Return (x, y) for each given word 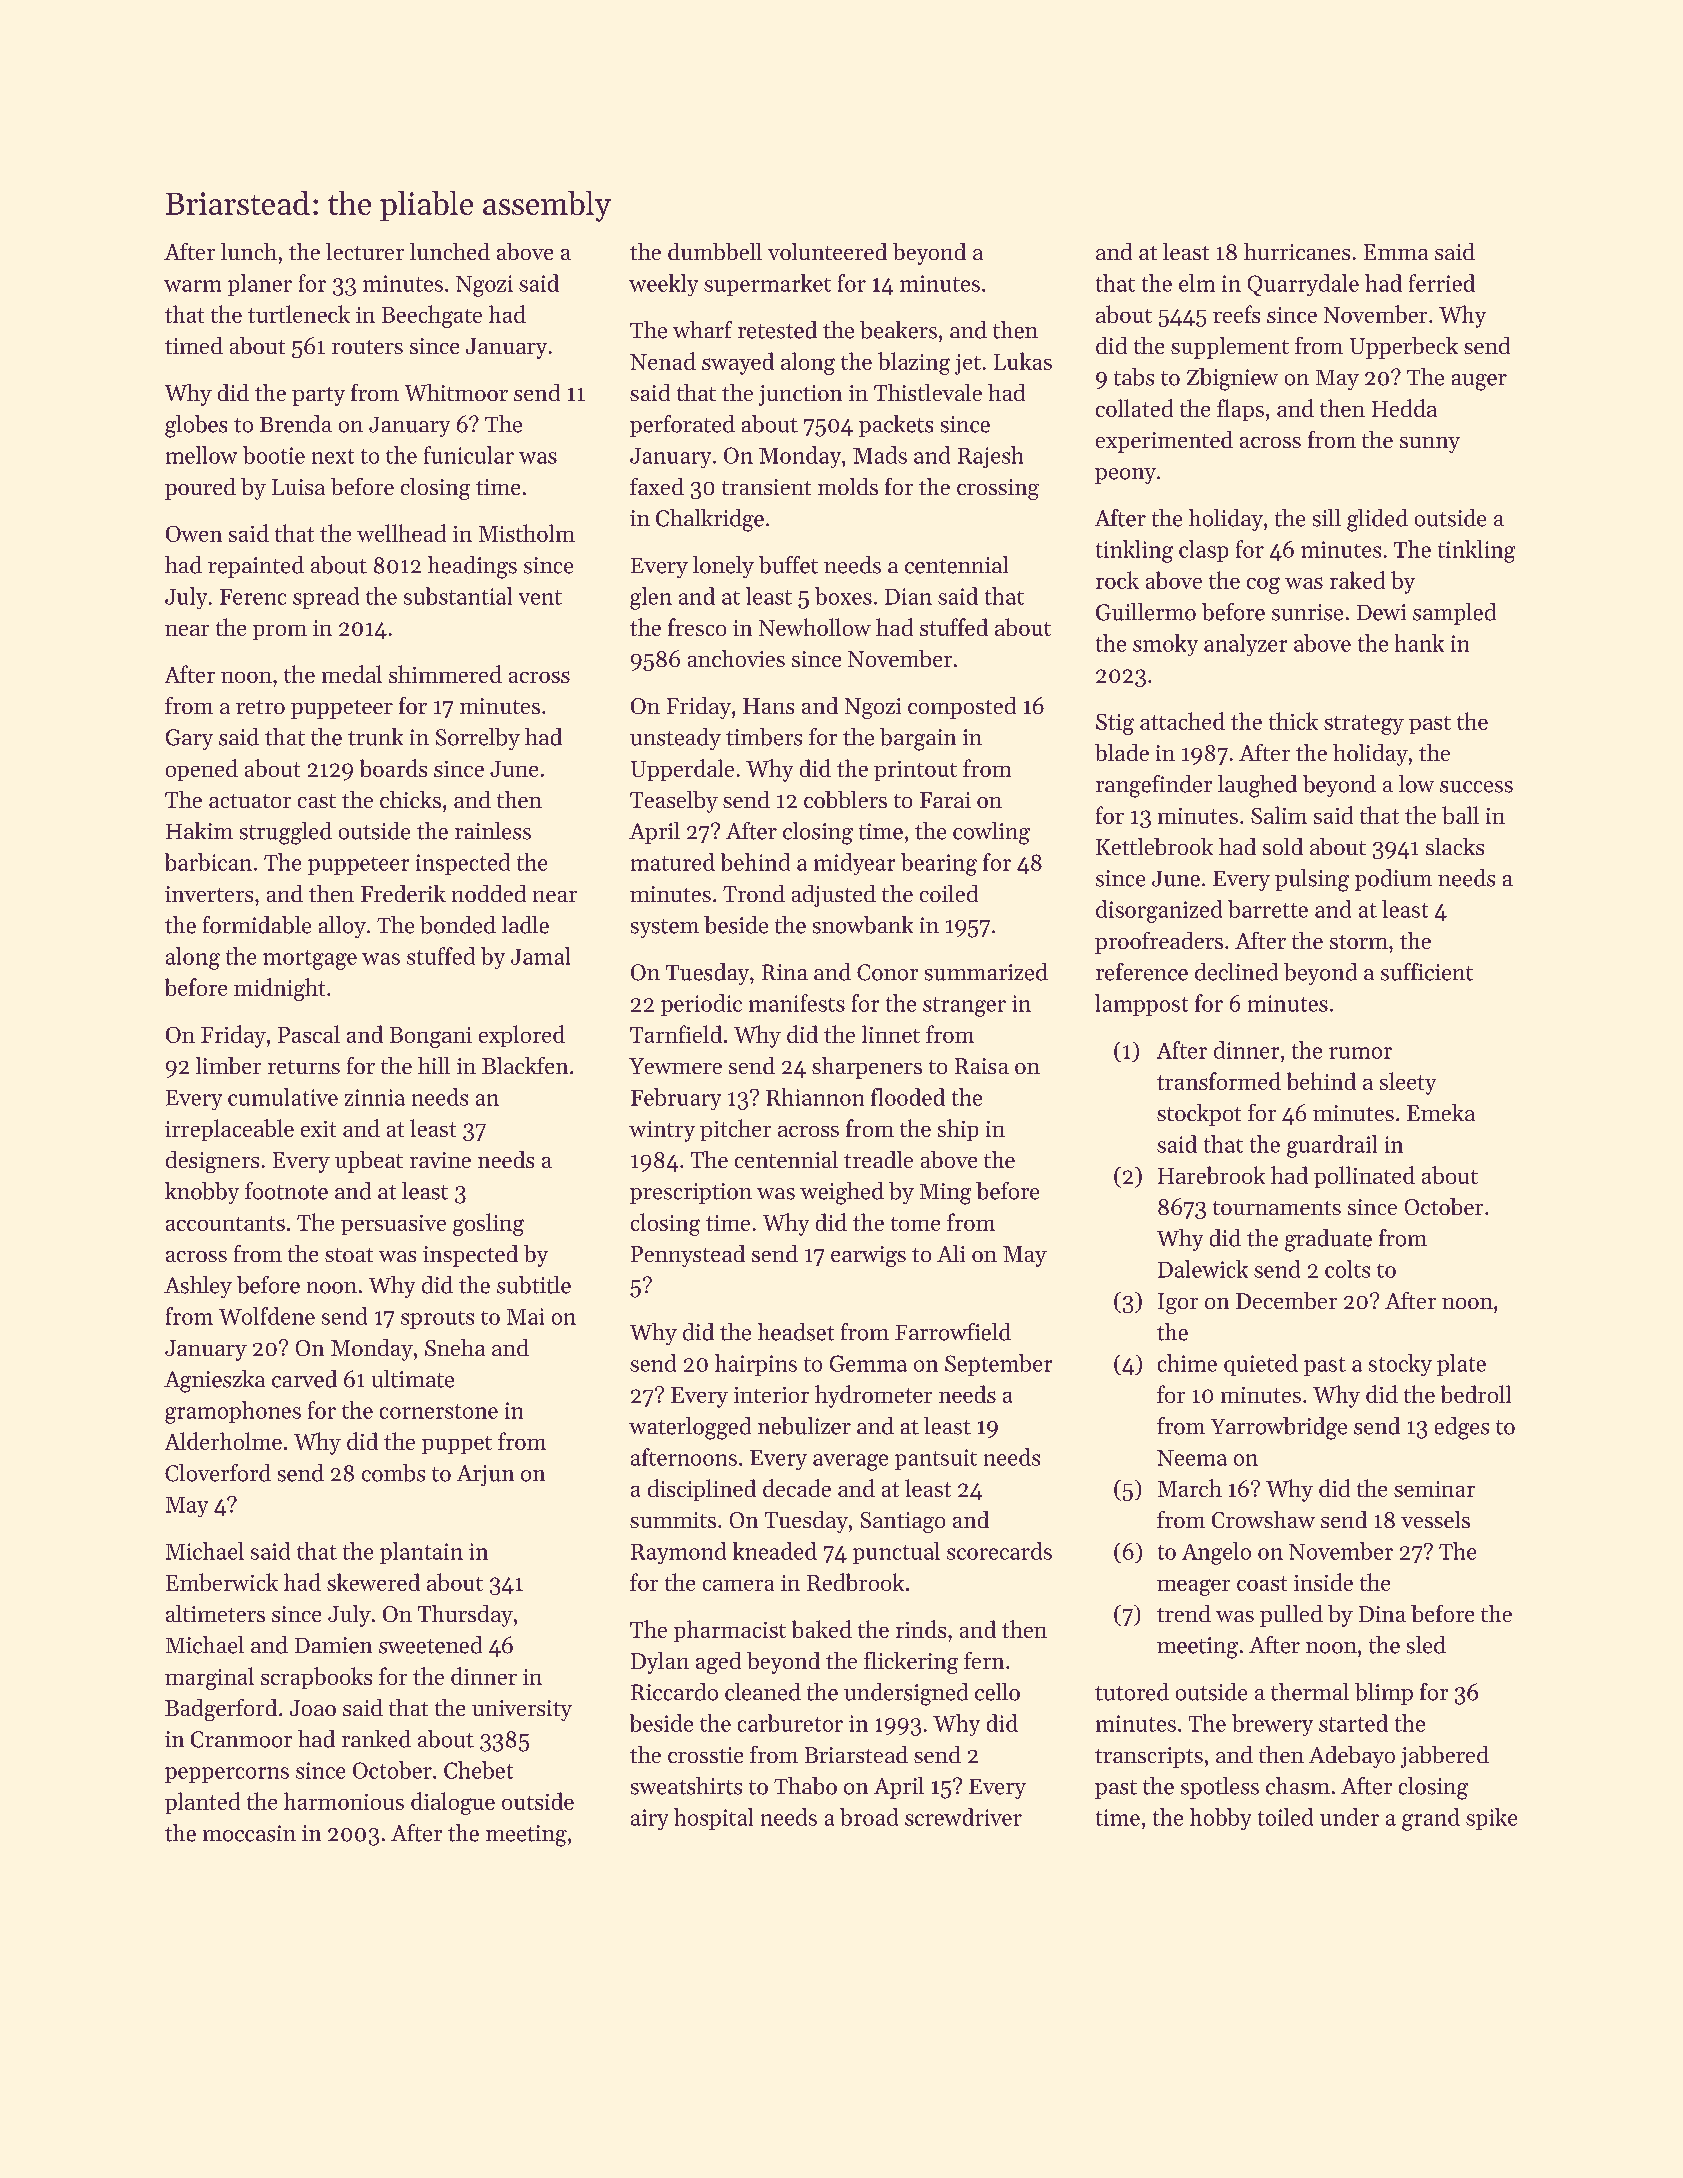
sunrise (1307, 612)
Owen (194, 534)
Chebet (478, 1770)
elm (1197, 283)
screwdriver (963, 1817)
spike (1491, 1819)
